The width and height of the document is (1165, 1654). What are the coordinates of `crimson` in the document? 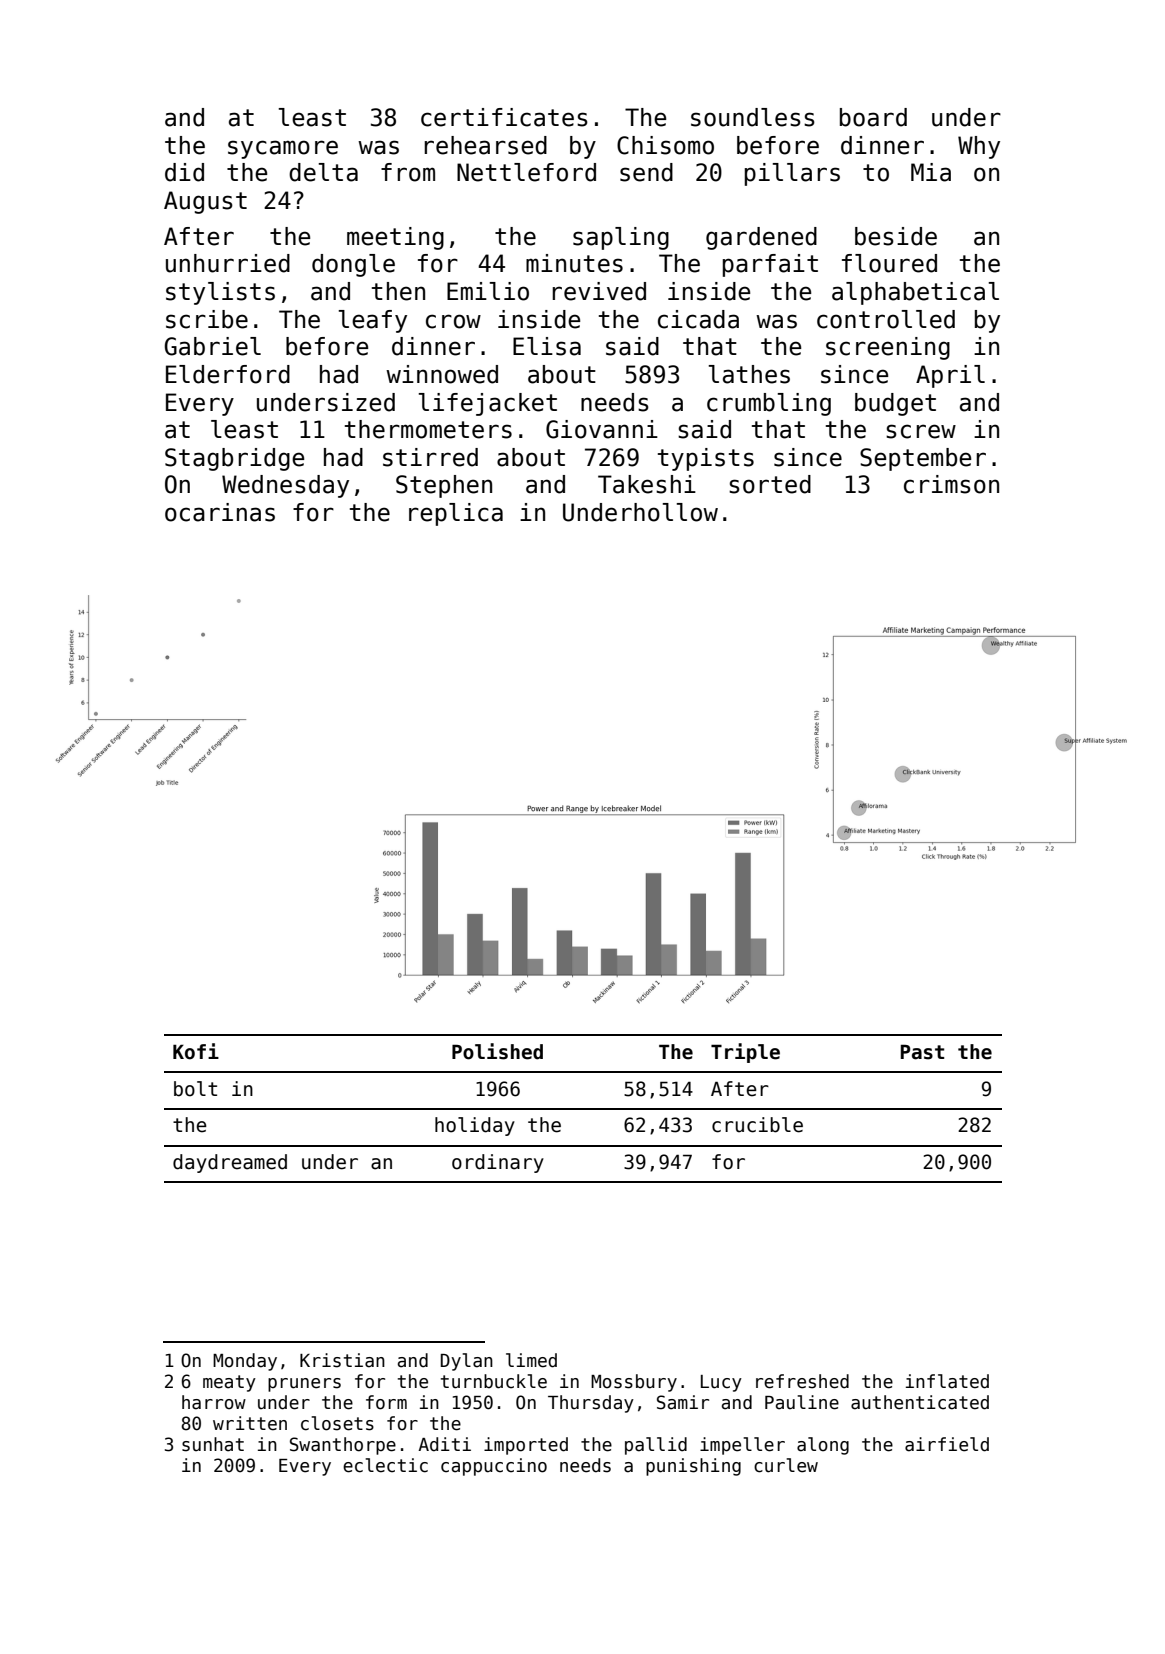 It's located at (951, 484).
